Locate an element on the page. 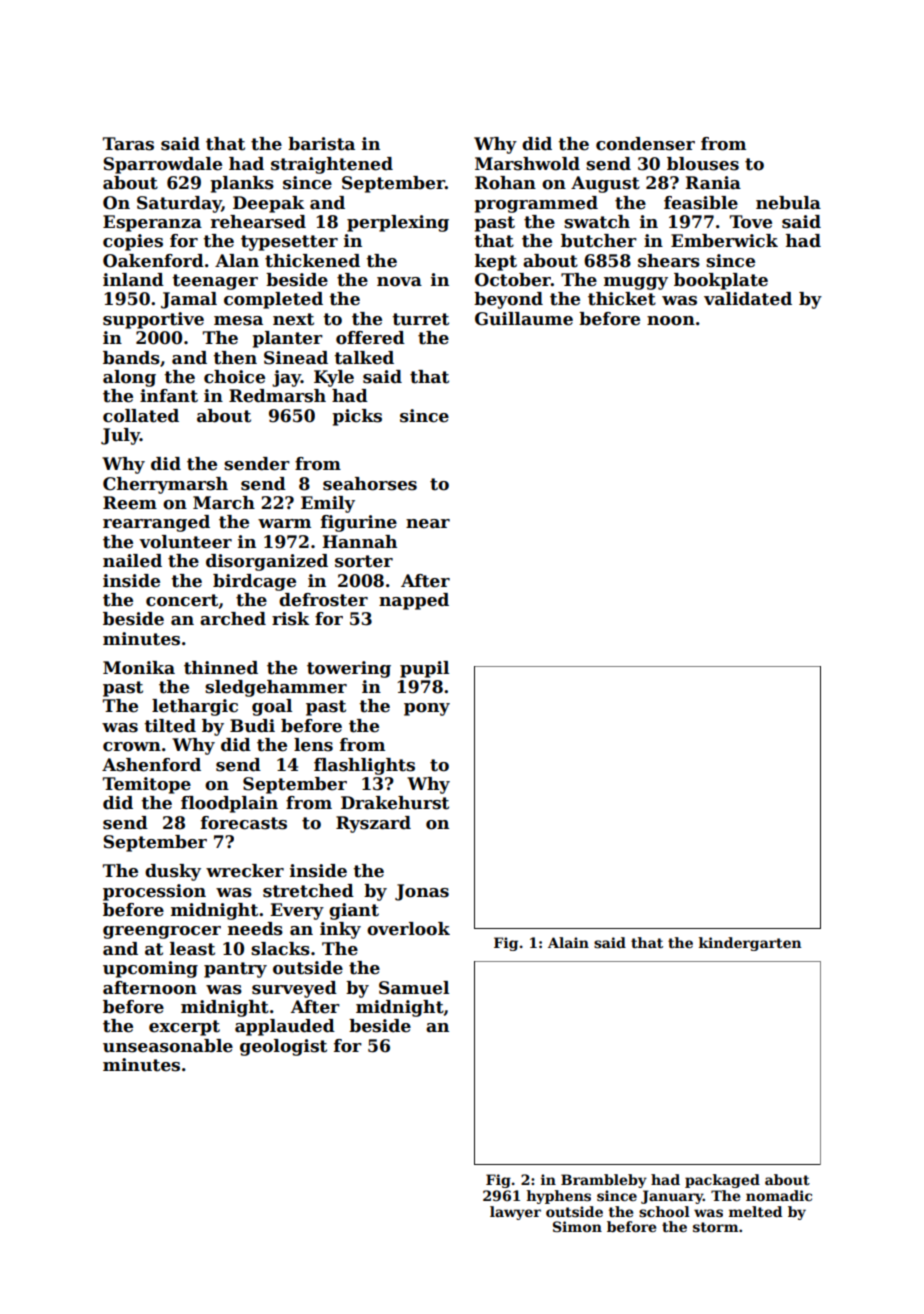 The height and width of the image is (1314, 924). Marshwold is located at coordinates (527, 164).
